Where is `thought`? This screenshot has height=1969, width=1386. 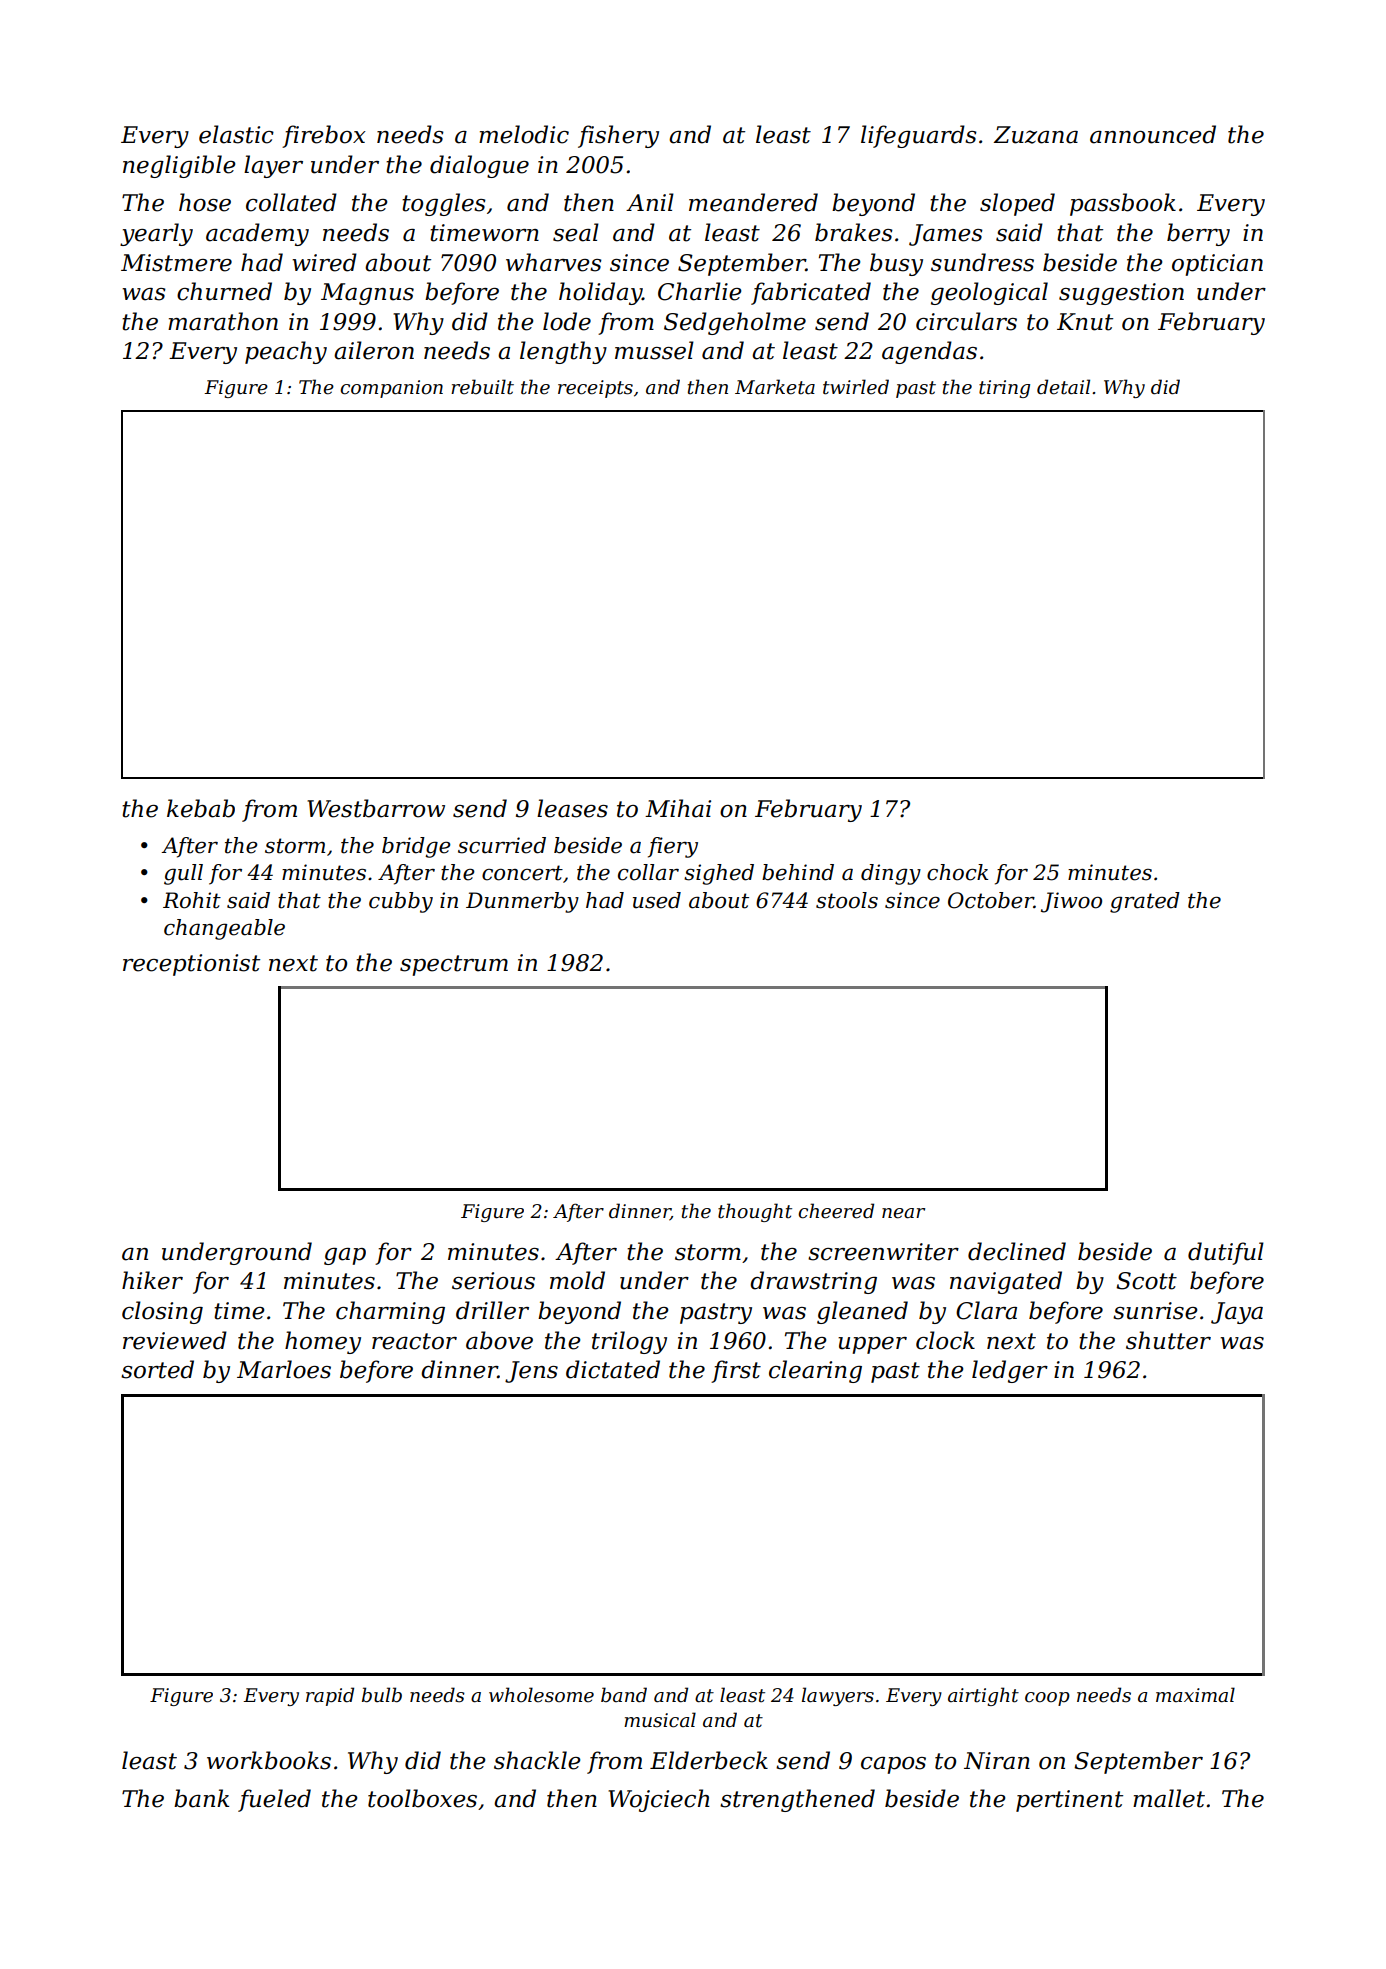
thought is located at coordinates (755, 1212).
